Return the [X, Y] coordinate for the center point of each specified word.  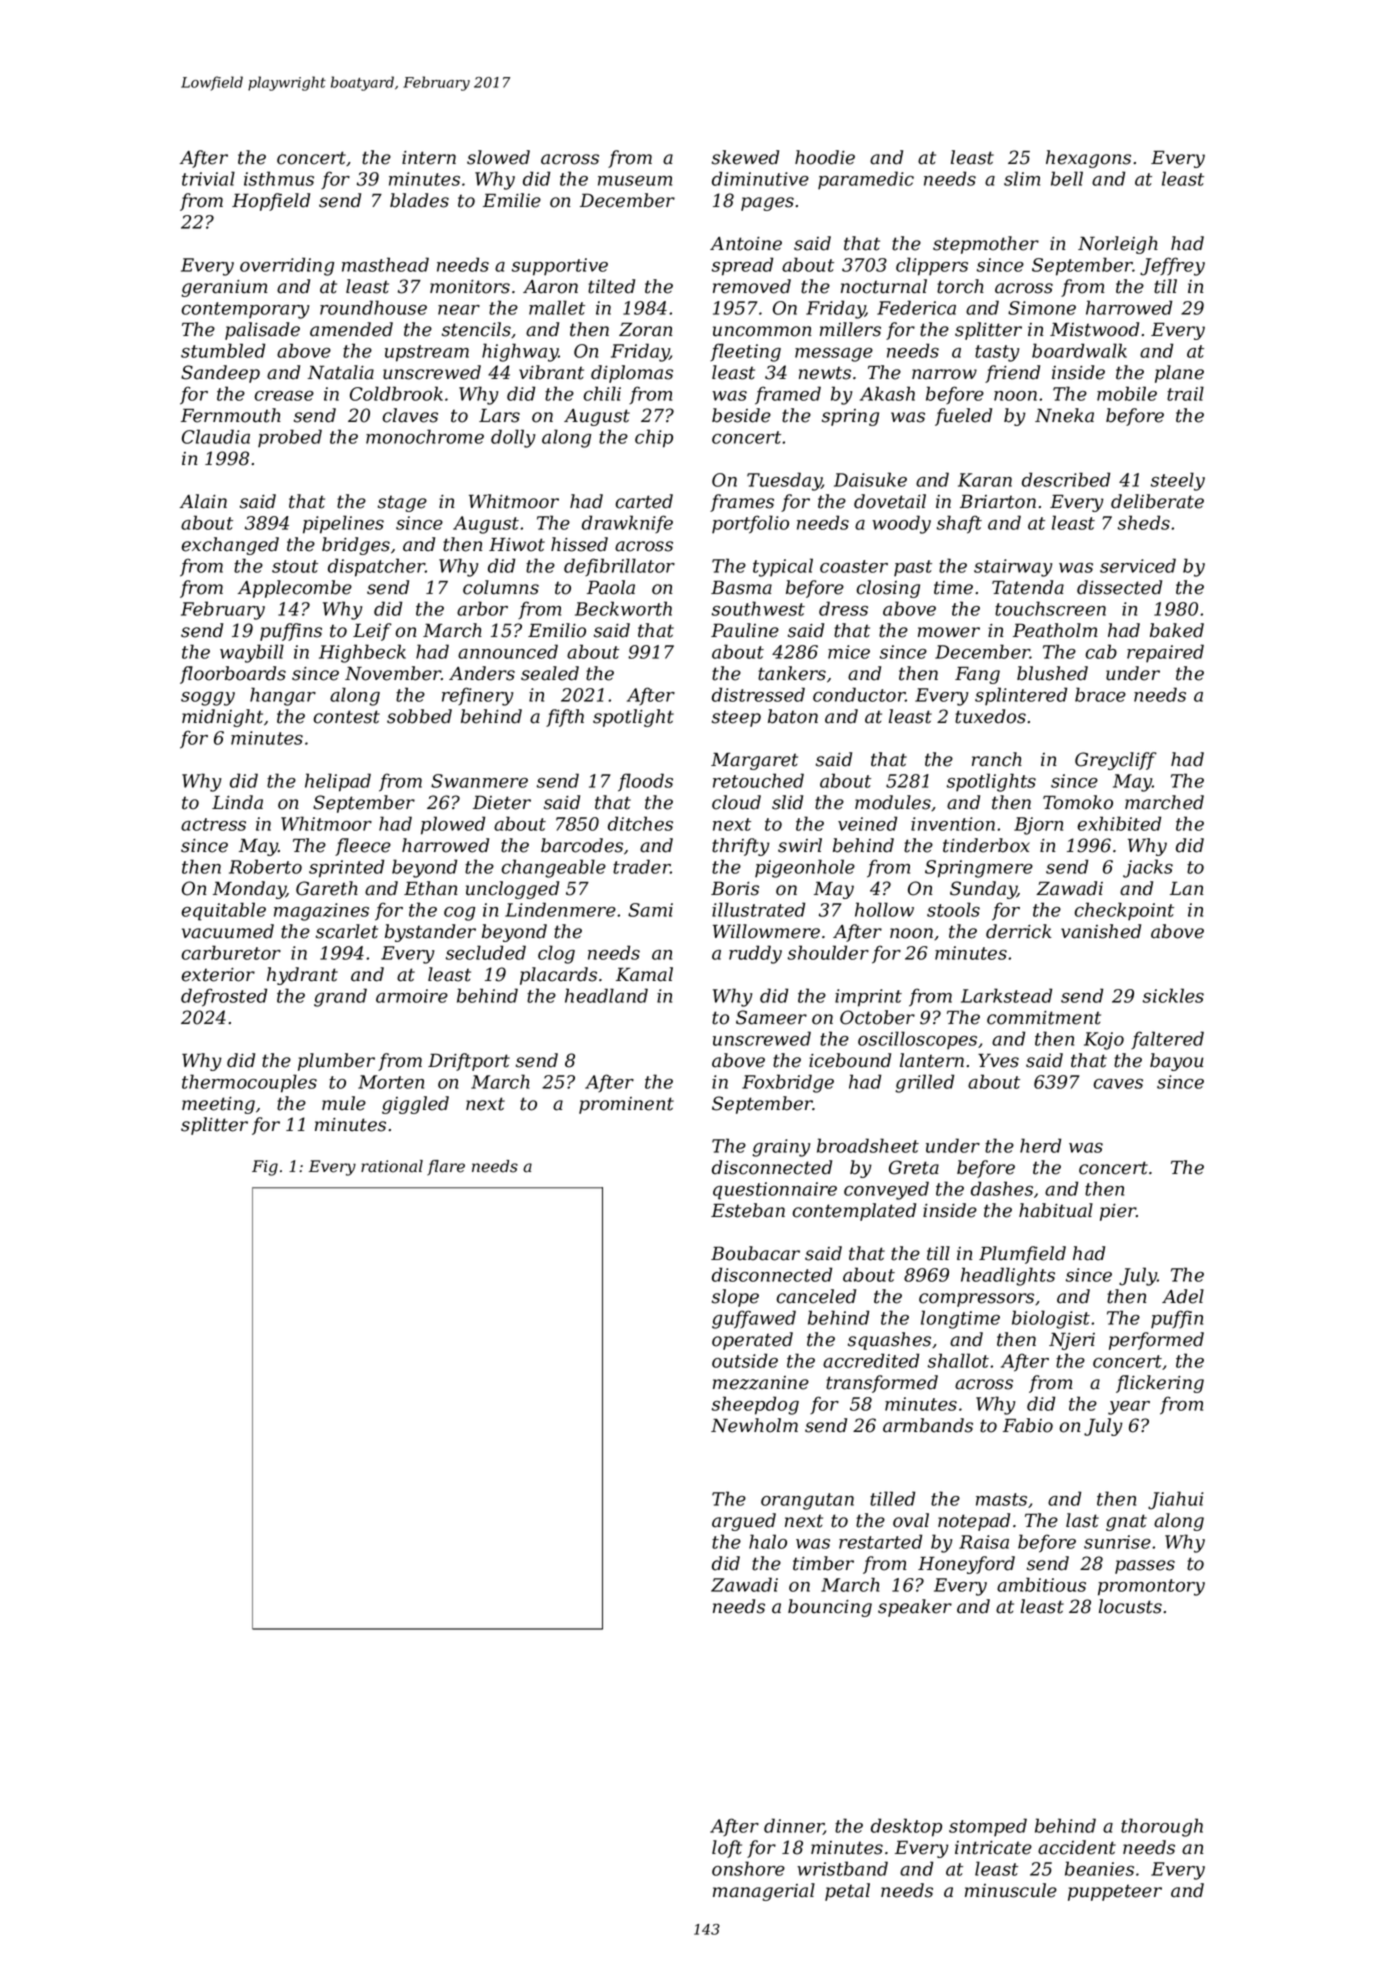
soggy [208, 699]
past [913, 568]
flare [446, 1168]
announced [508, 651]
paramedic [866, 180]
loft [727, 1849]
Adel [1183, 1296]
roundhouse [373, 307]
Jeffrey [1172, 266]
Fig [265, 1168]
